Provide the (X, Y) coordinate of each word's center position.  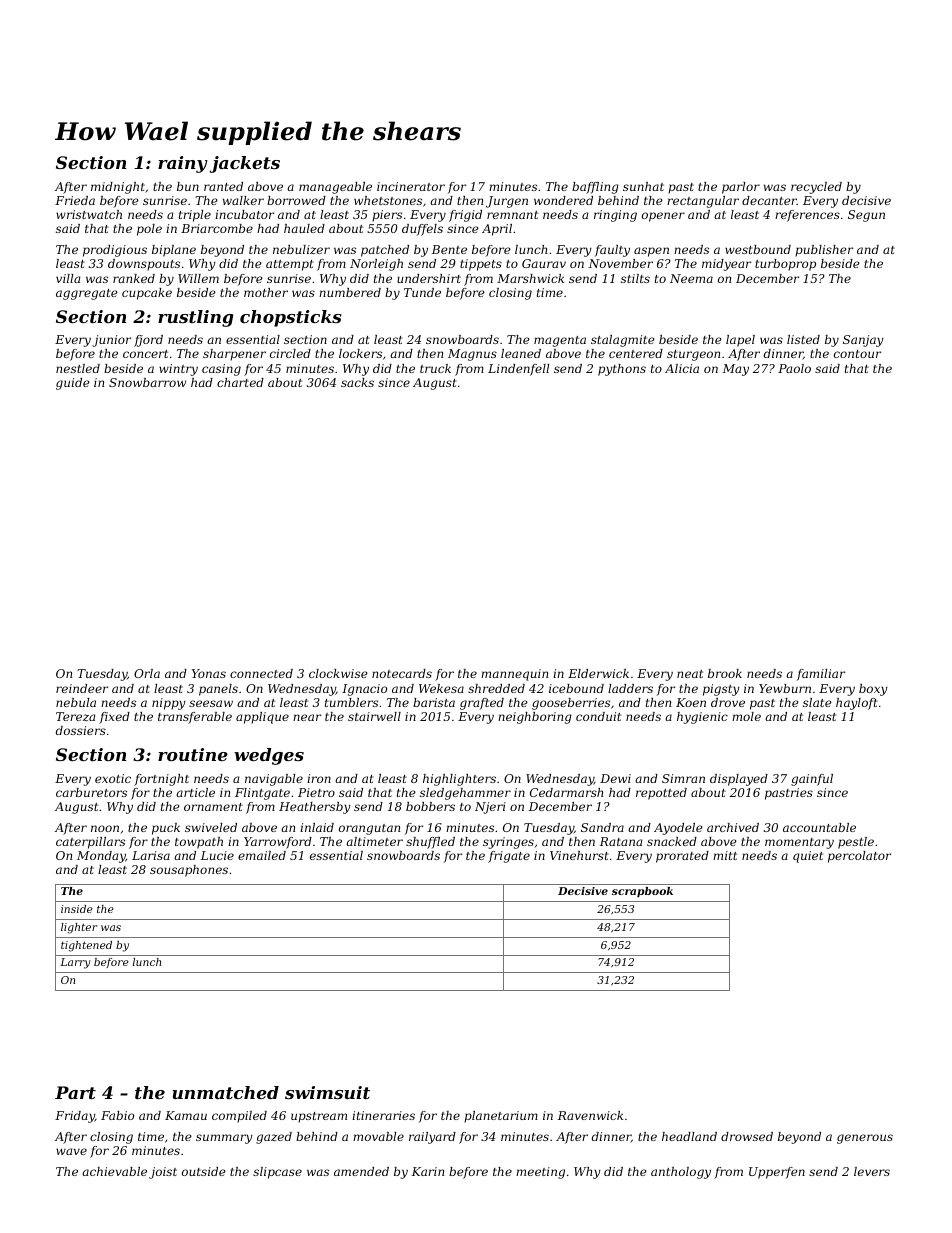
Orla (147, 673)
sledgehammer (465, 794)
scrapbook (642, 892)
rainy (183, 164)
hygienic (702, 718)
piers (387, 216)
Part (75, 1092)
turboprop (785, 265)
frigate (509, 857)
